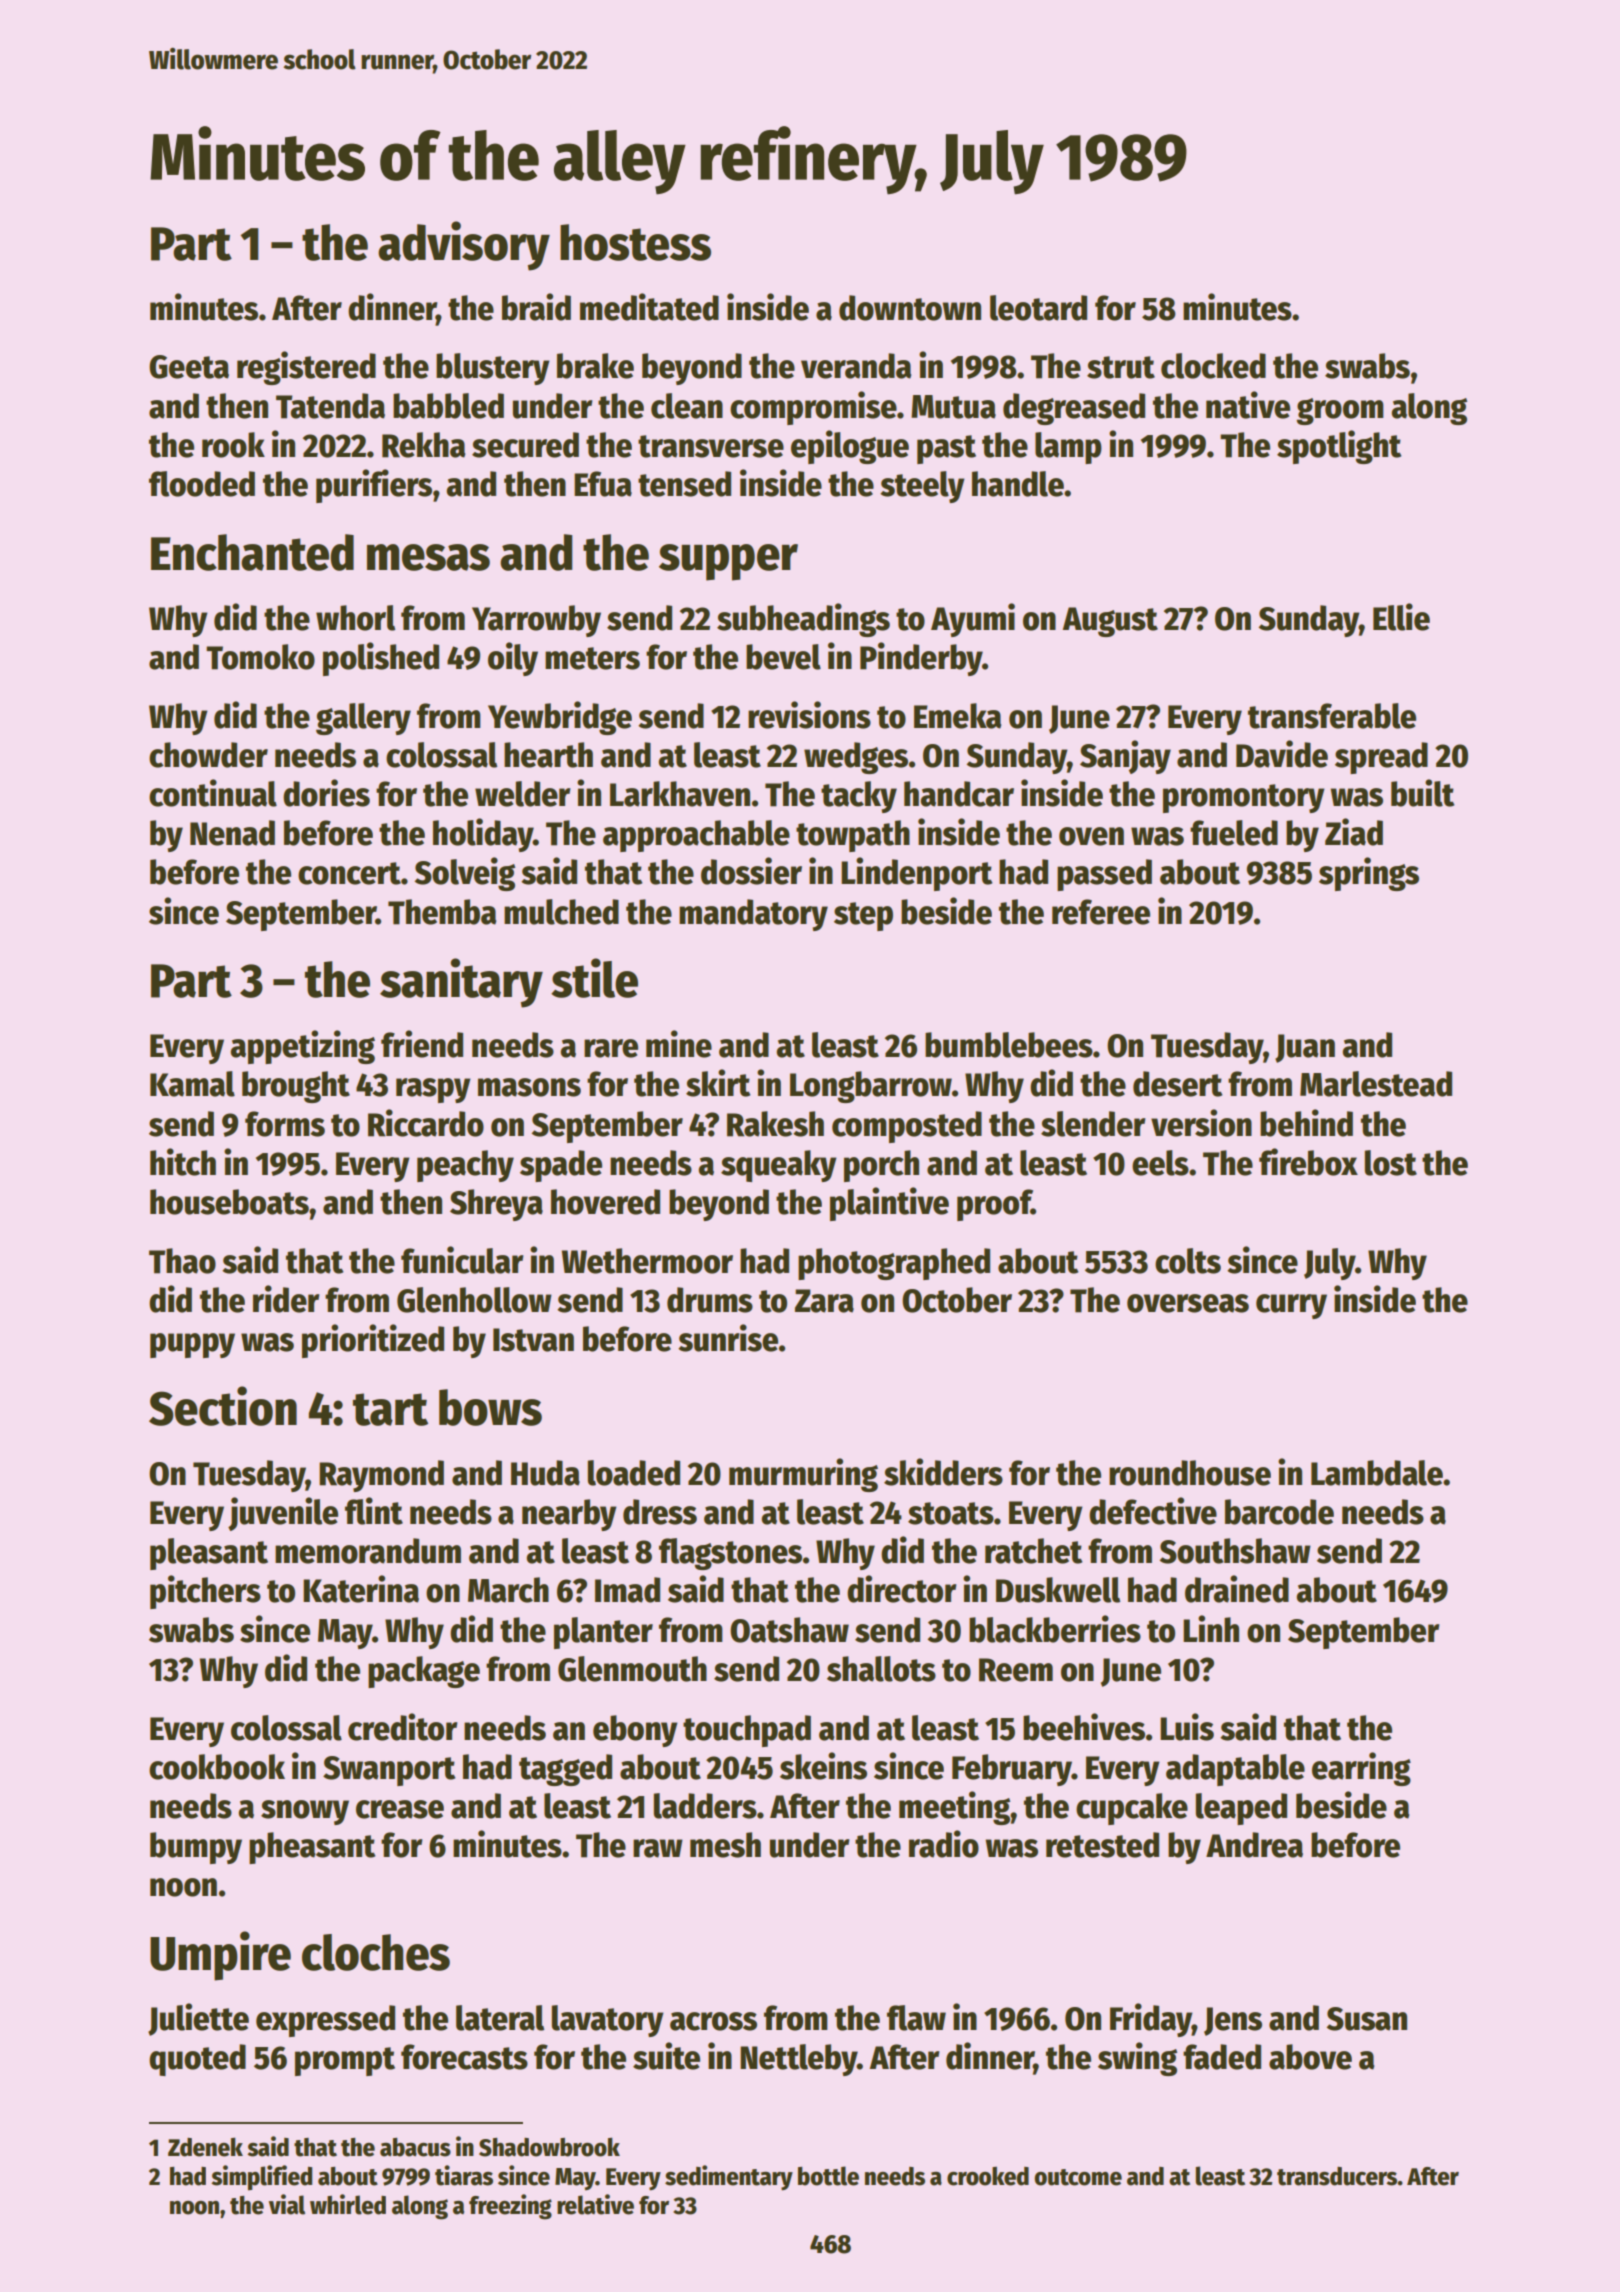 This image has height=2292, width=1620. Describe the element at coordinates (569, 1515) in the image. I see `nearby` at that location.
